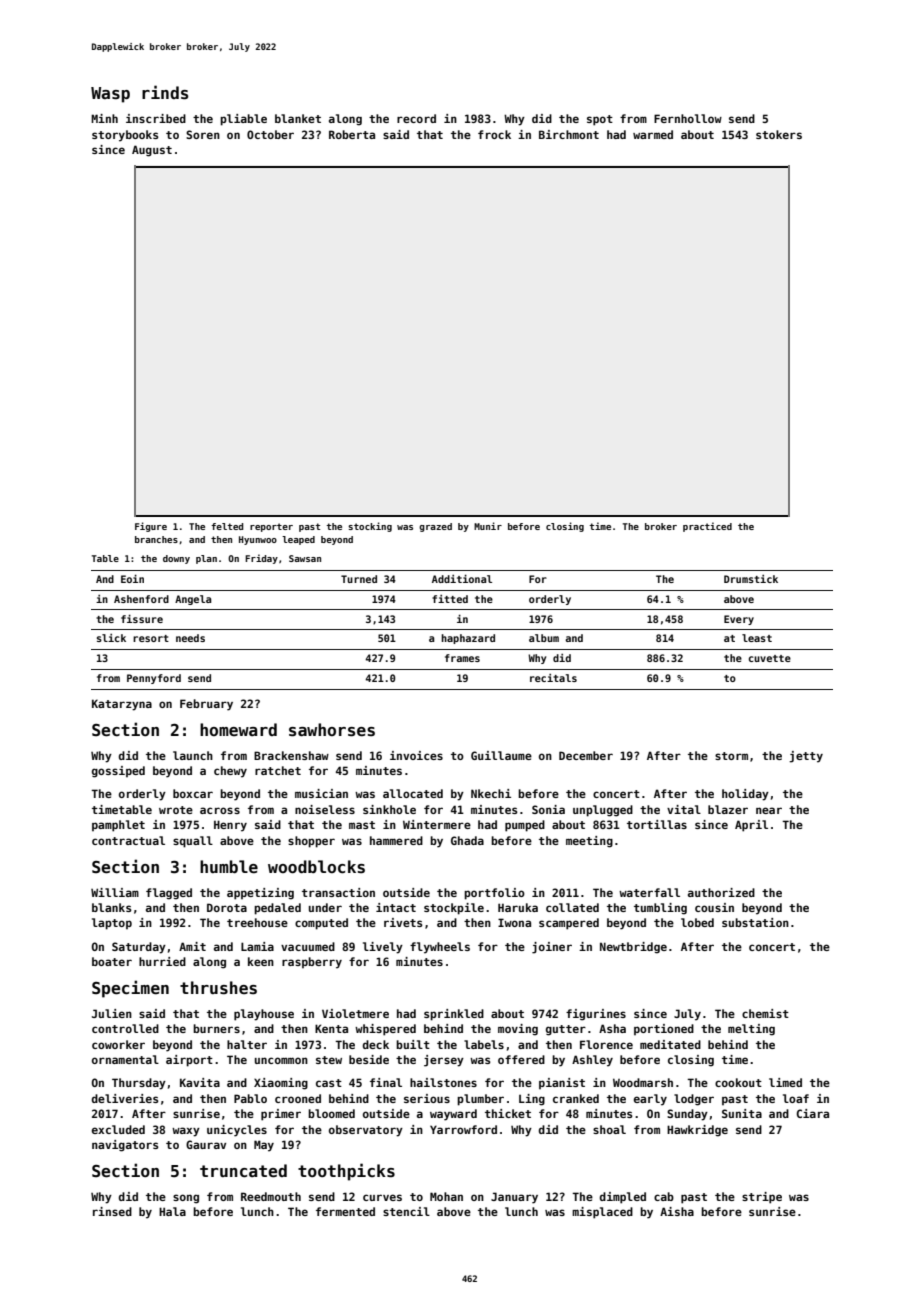  I want to click on rinds, so click(165, 92).
